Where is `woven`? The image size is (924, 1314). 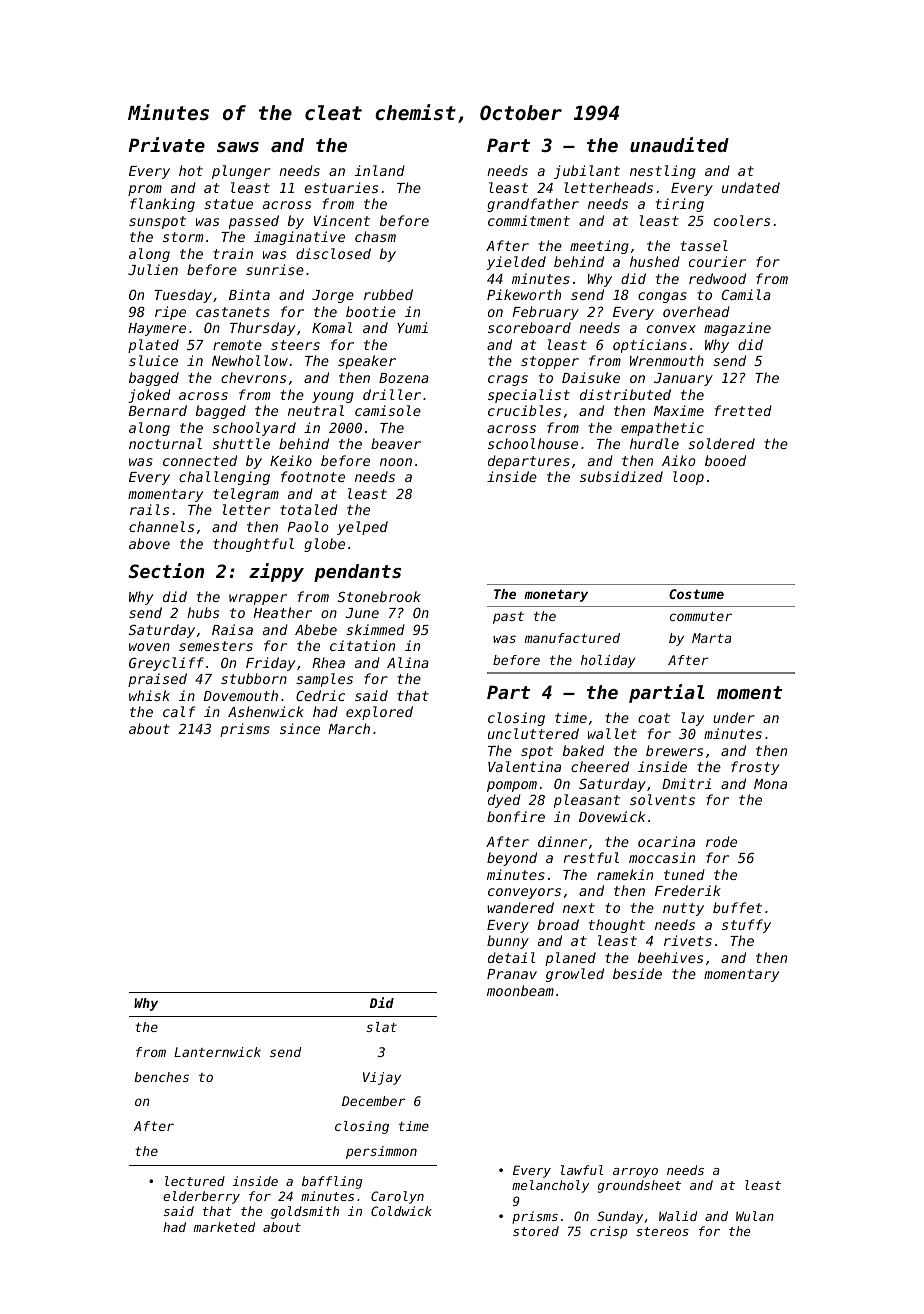 woven is located at coordinates (149, 647).
